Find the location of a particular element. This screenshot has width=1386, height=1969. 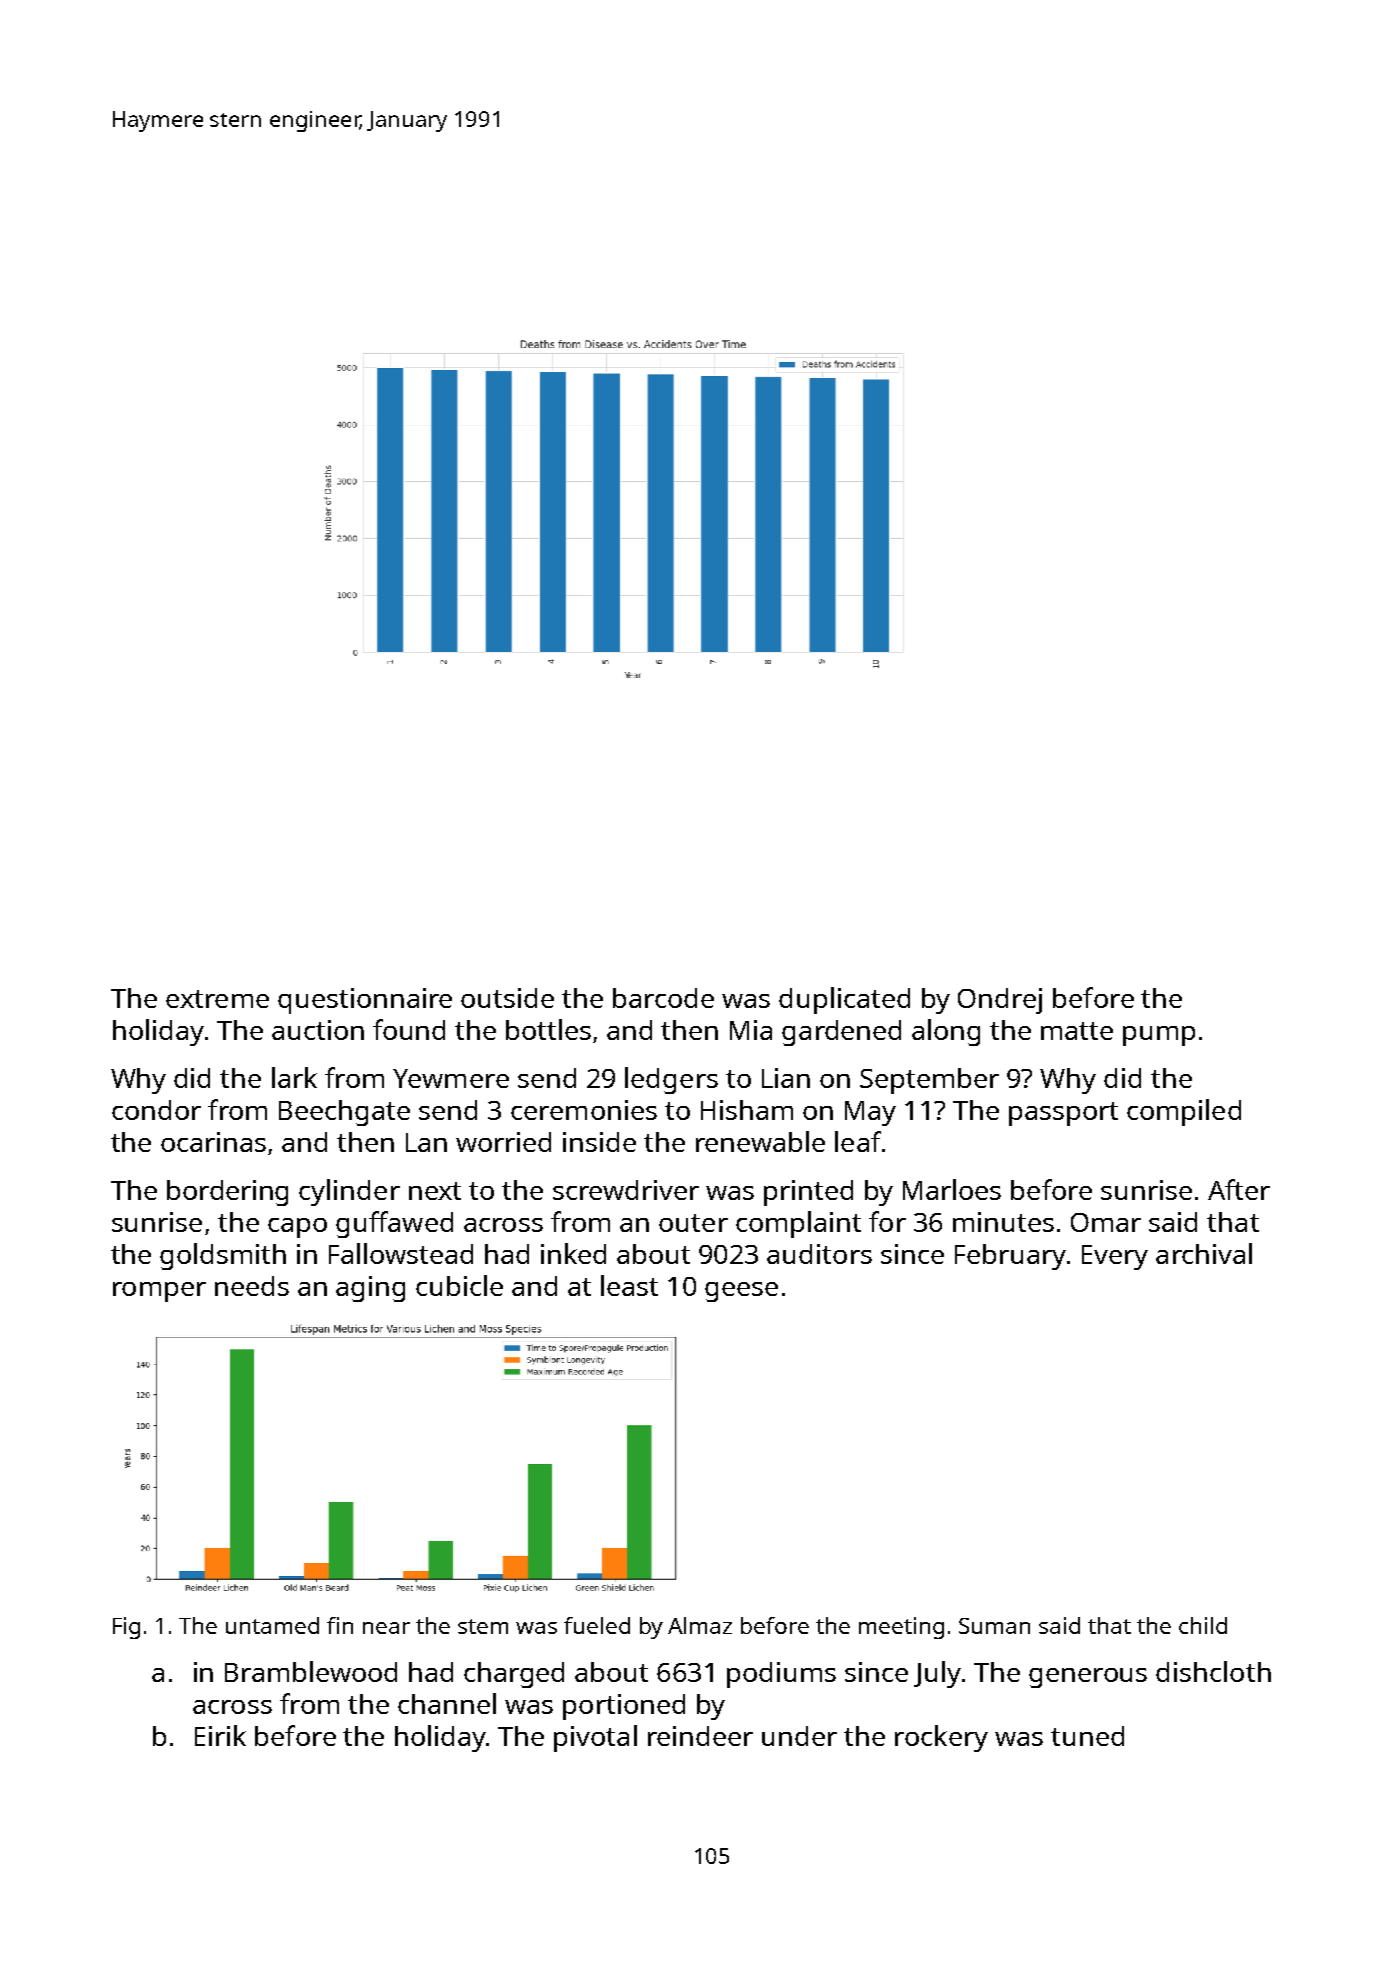

romper is located at coordinates (159, 1292).
